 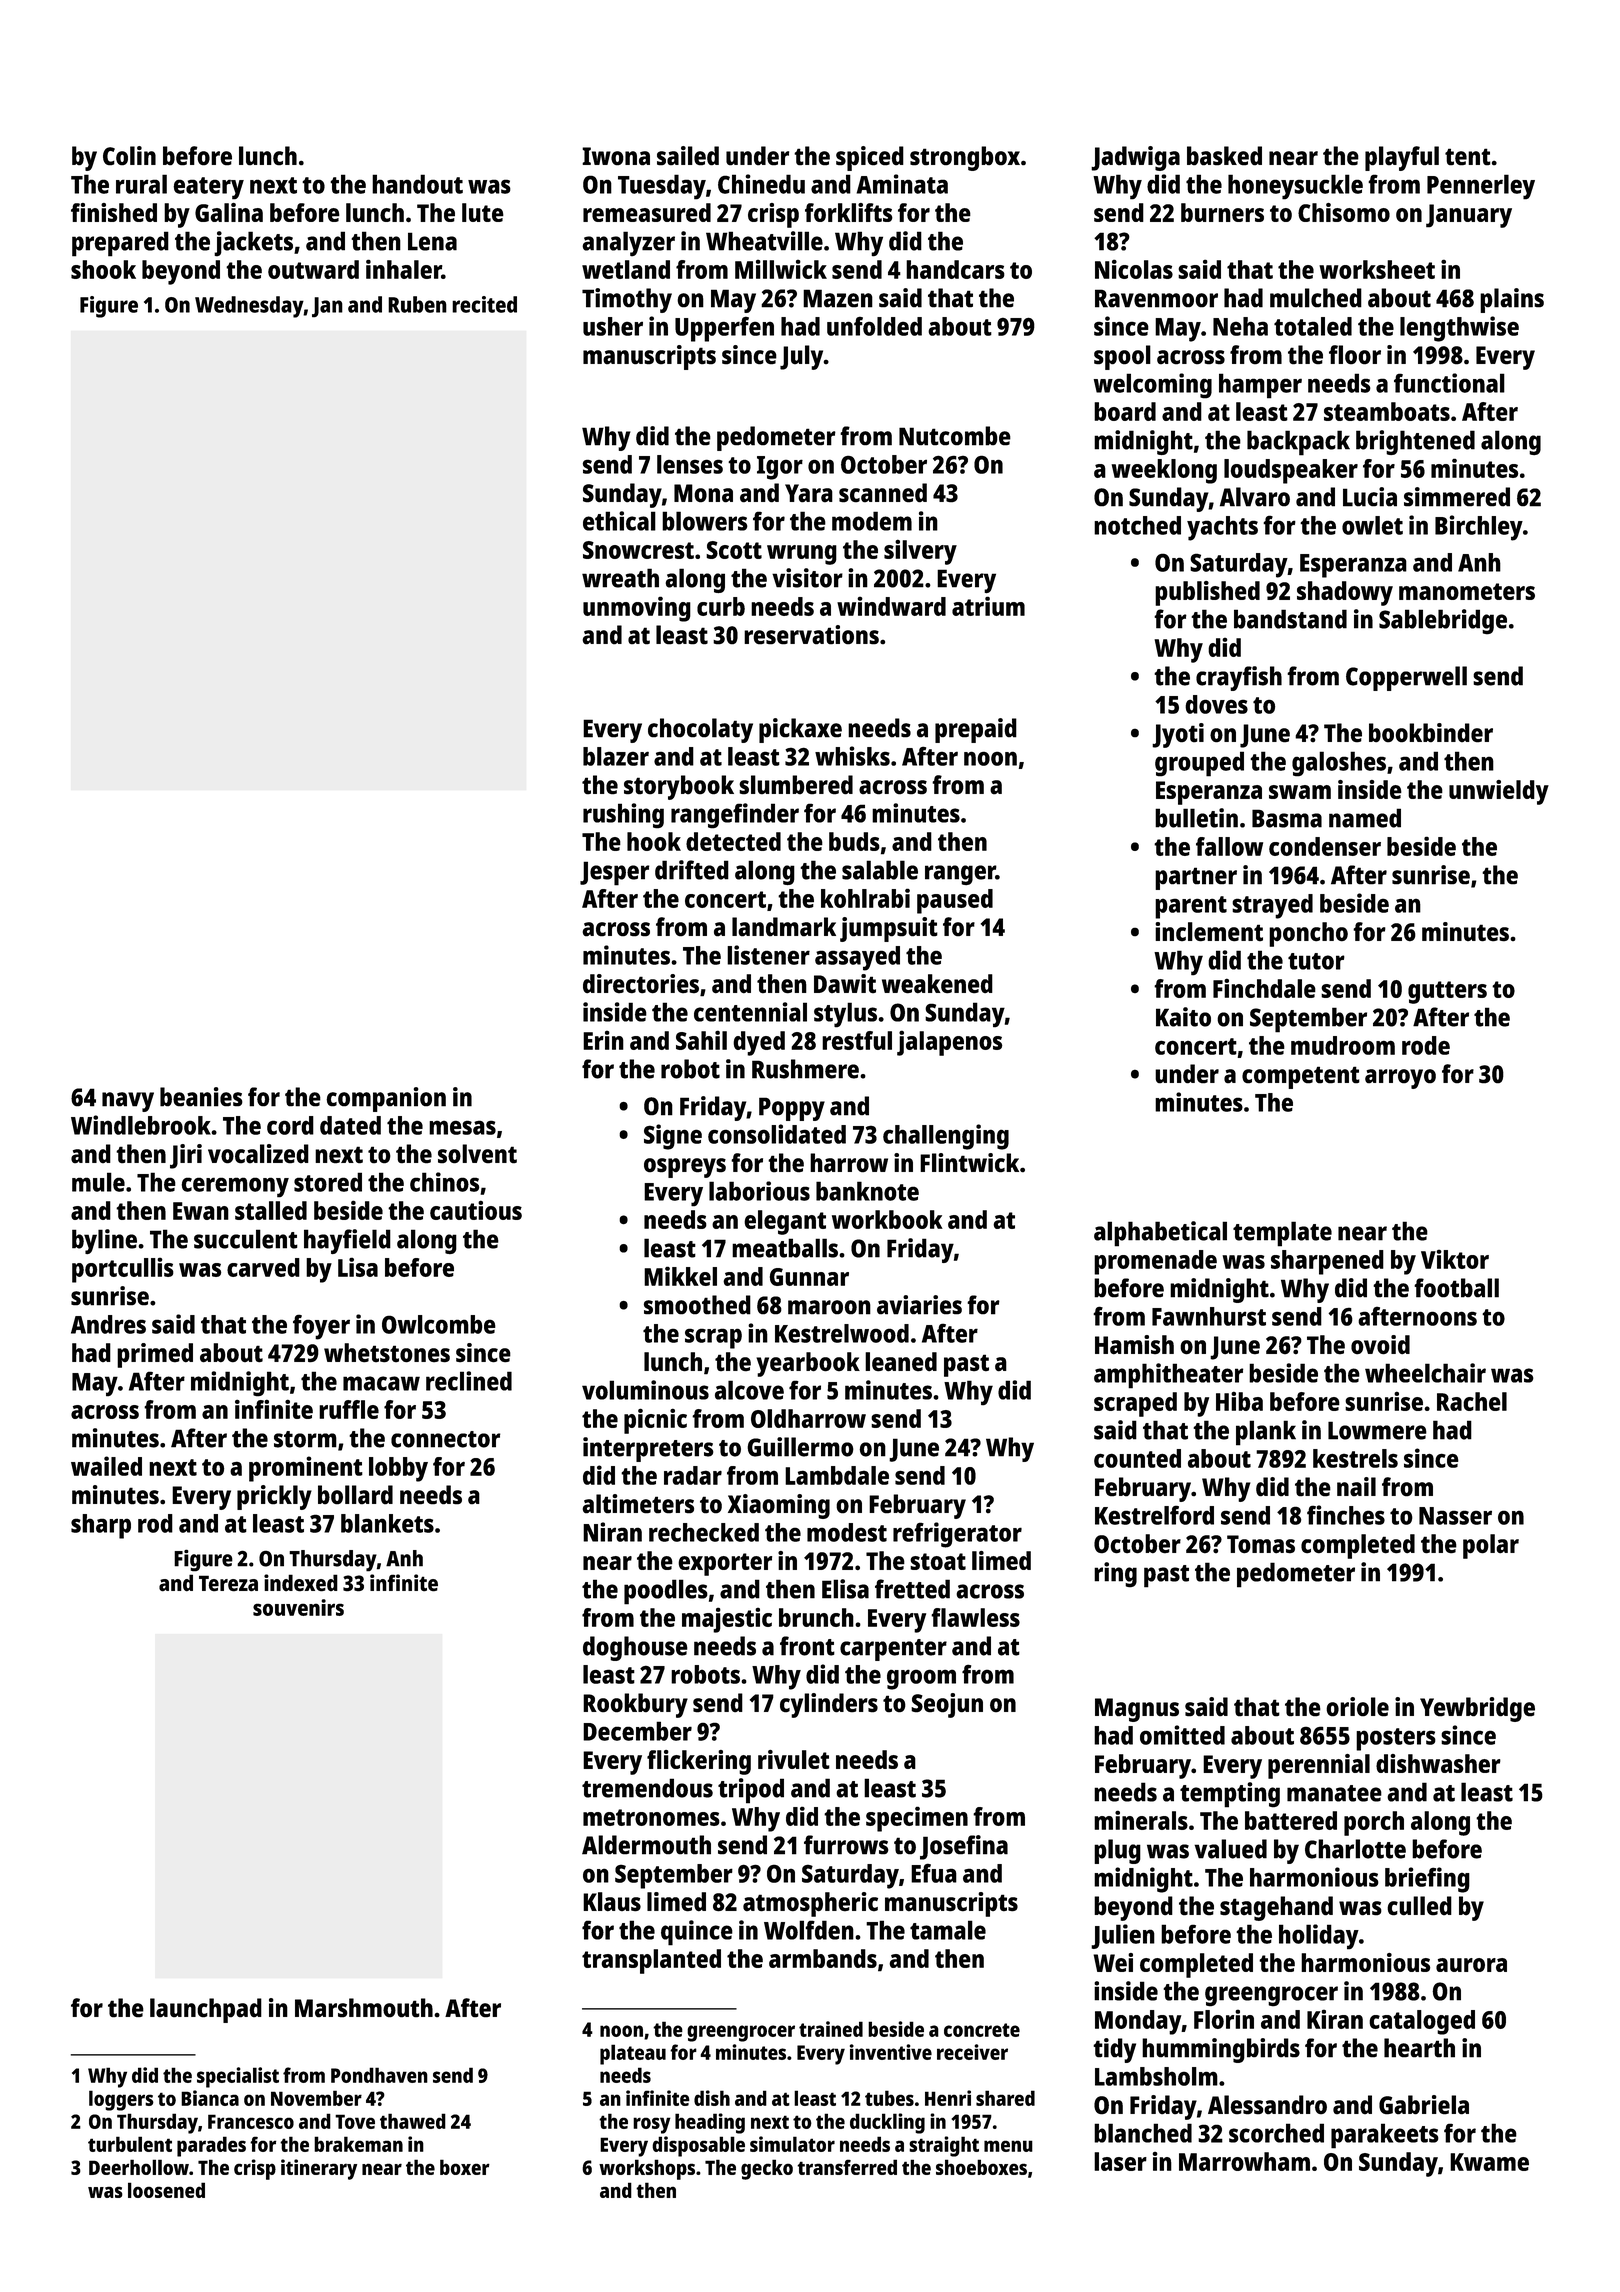 I want to click on Tereza, so click(x=228, y=1583).
